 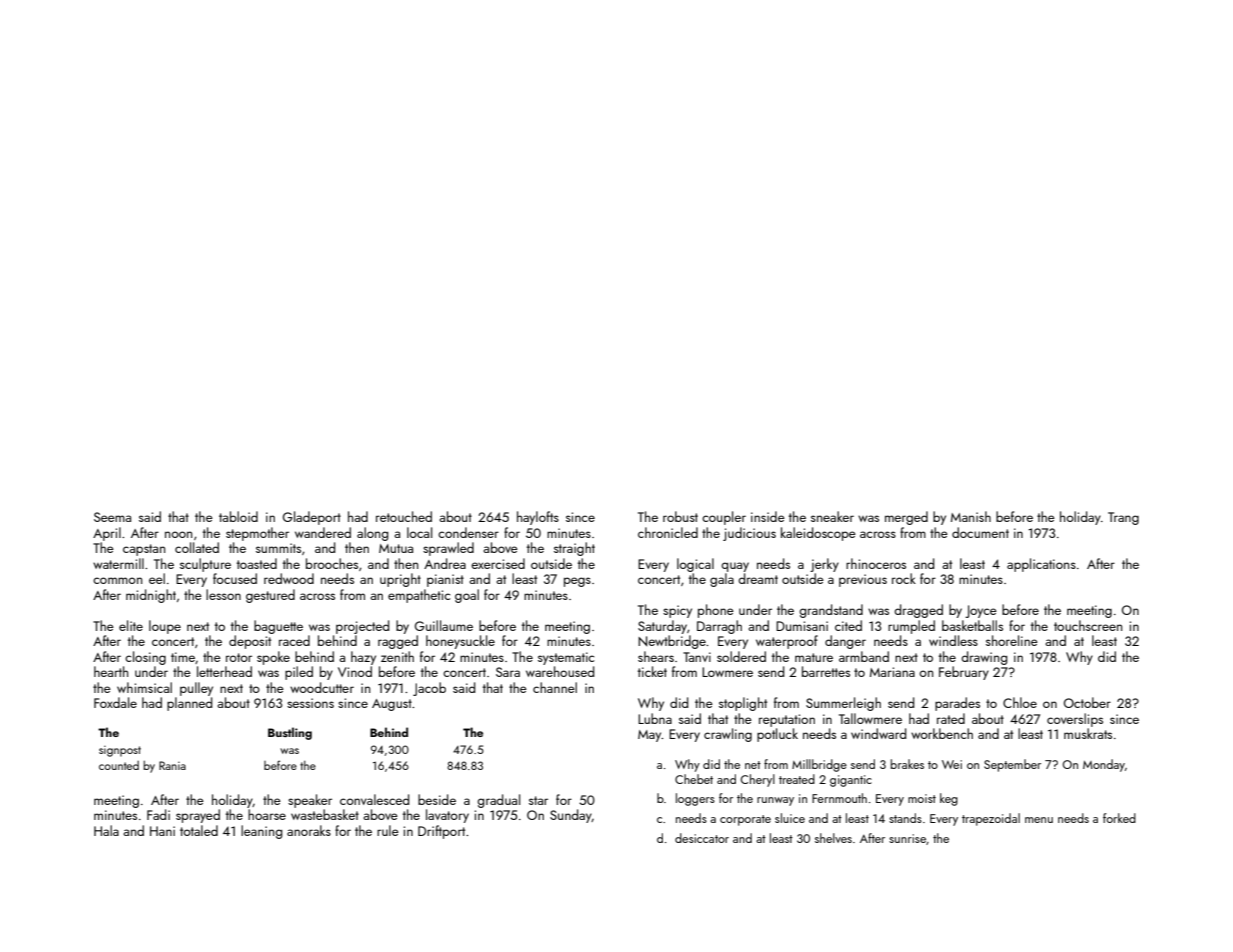 I want to click on elite, so click(x=131, y=625).
